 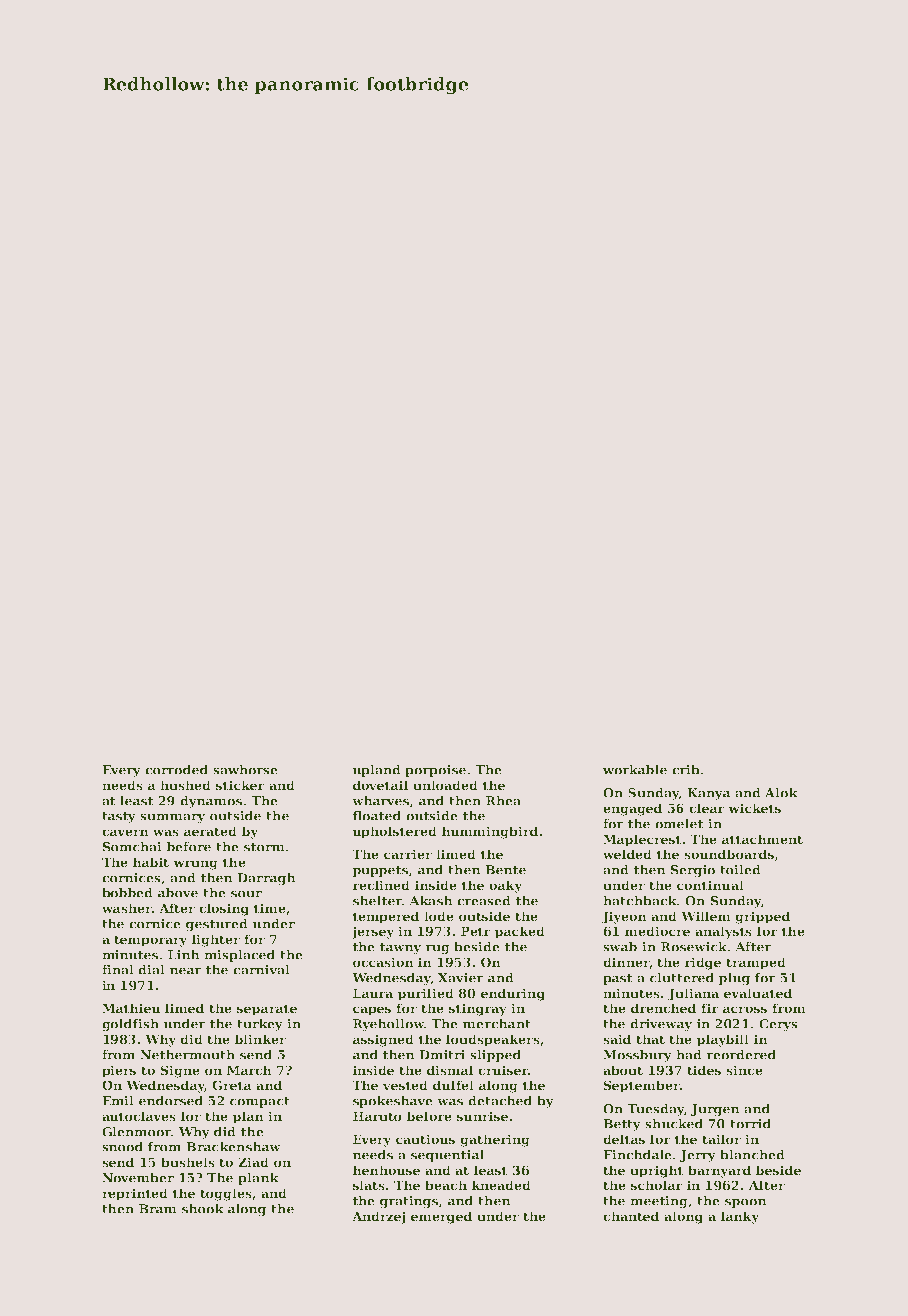 What do you see at coordinates (185, 785) in the screenshot?
I see `hushed` at bounding box center [185, 785].
